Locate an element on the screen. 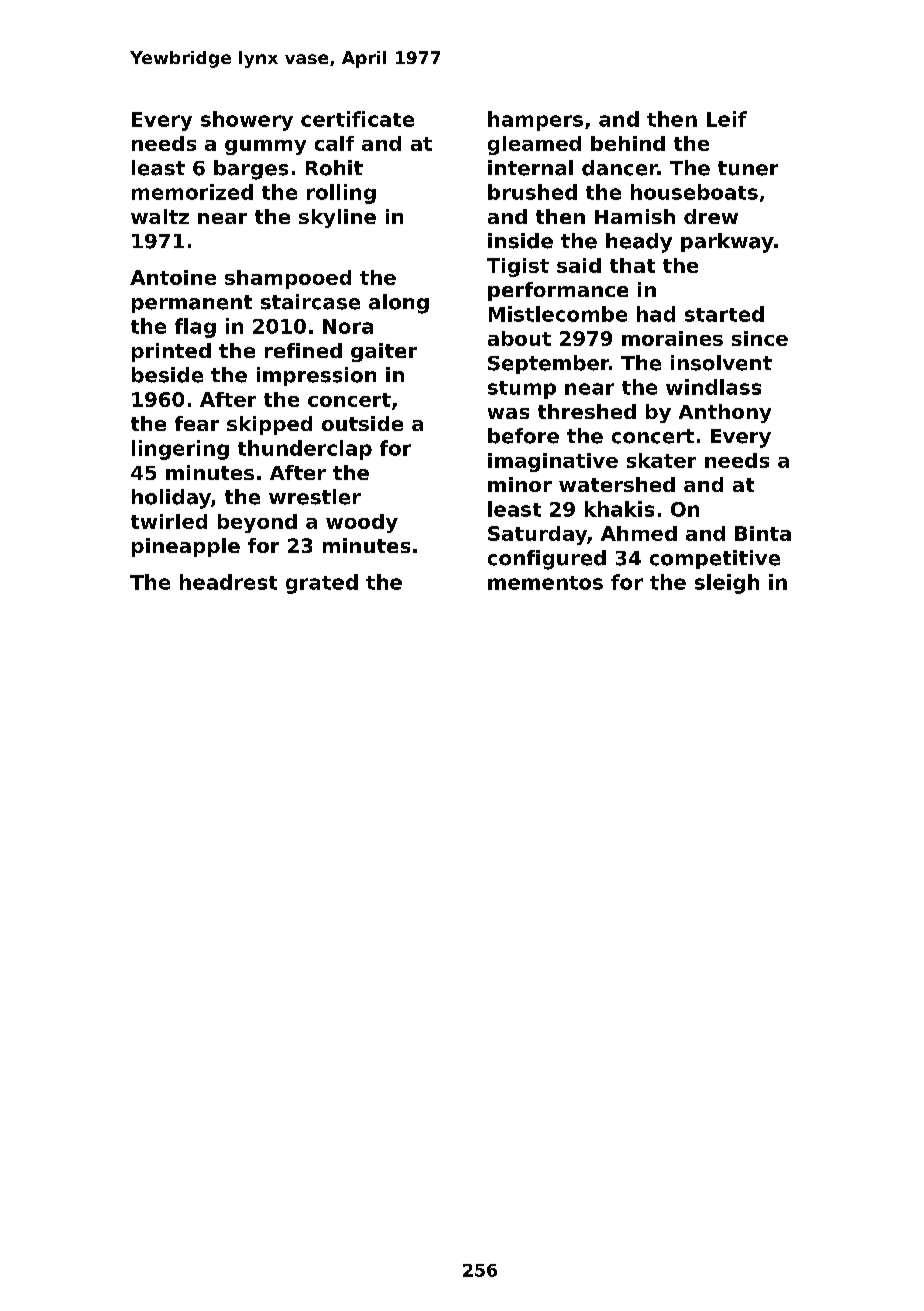 The image size is (924, 1311). Nora is located at coordinates (348, 326).
